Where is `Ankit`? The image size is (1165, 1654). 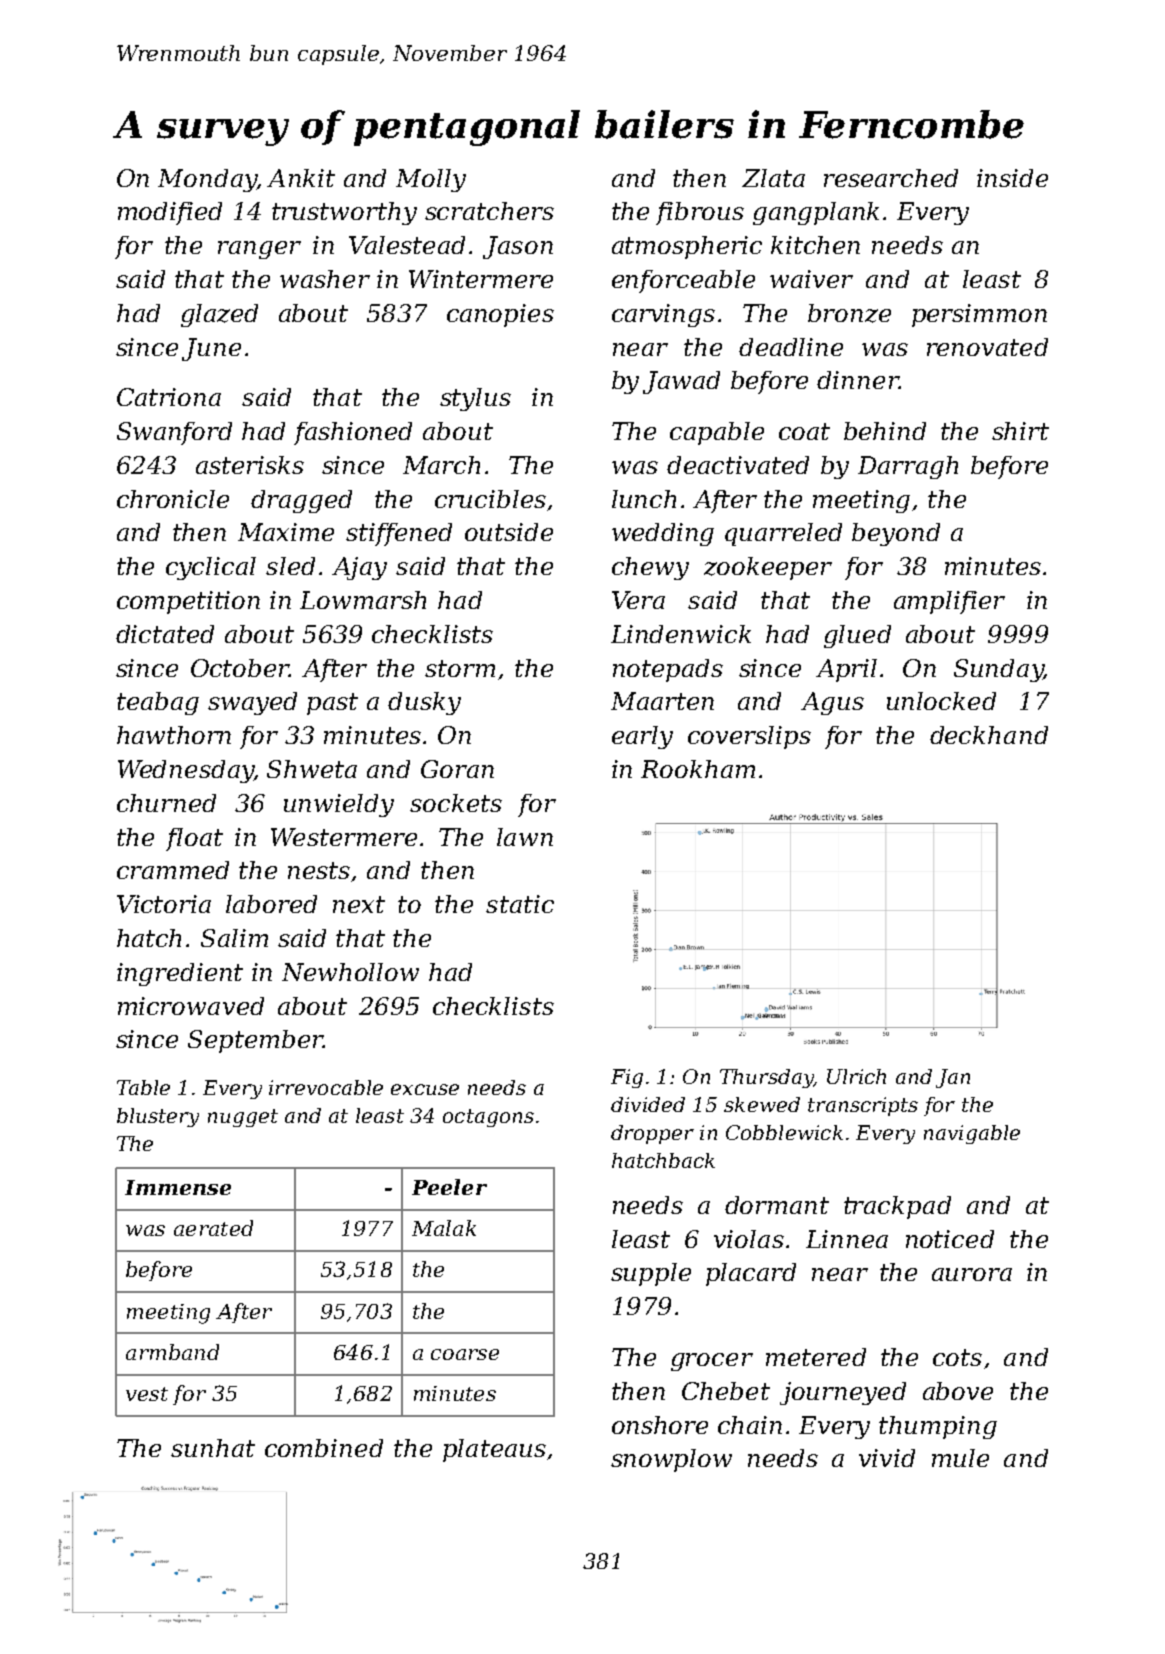
Ankit is located at coordinates (301, 178).
